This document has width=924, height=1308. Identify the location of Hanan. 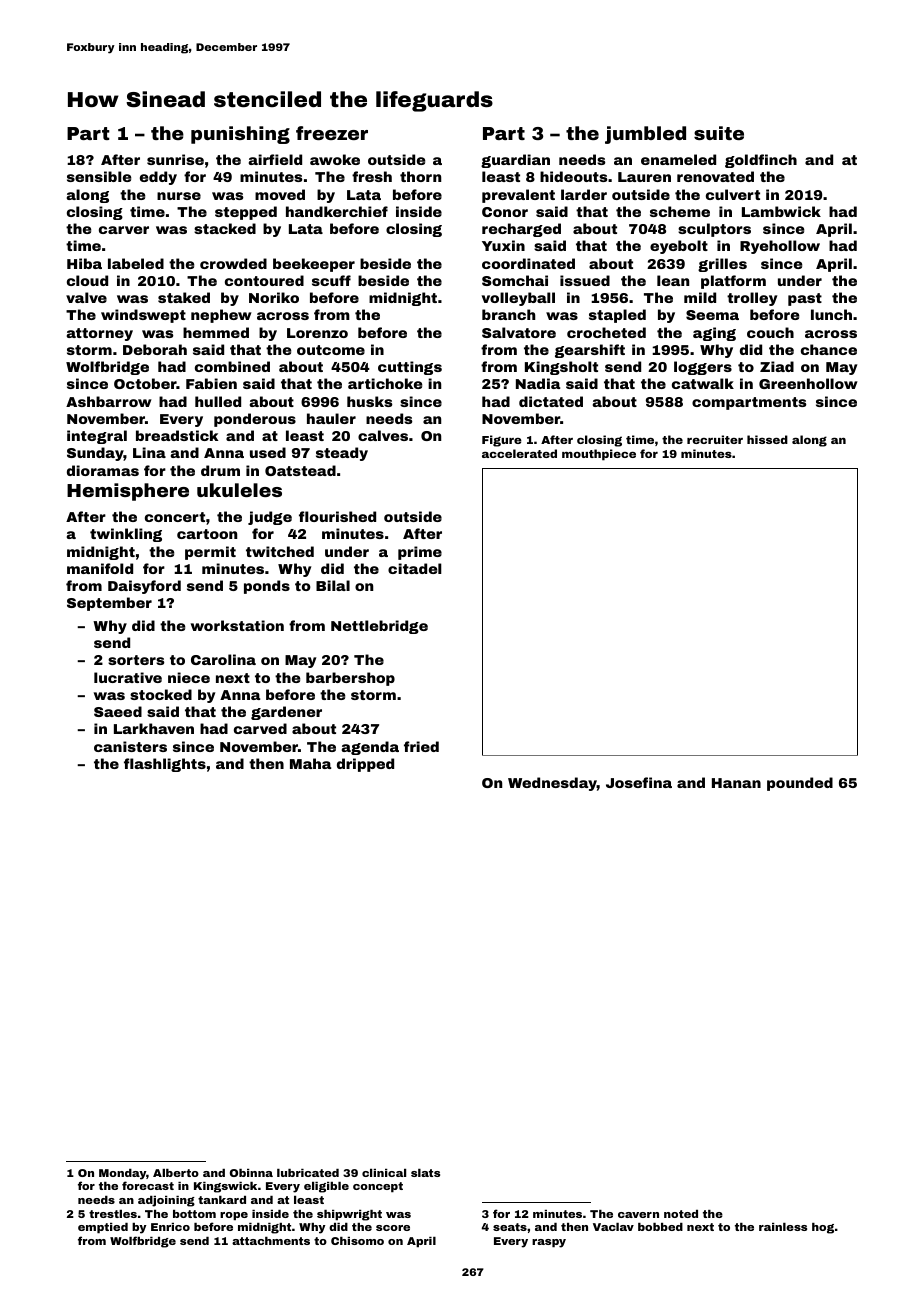
(736, 783).
